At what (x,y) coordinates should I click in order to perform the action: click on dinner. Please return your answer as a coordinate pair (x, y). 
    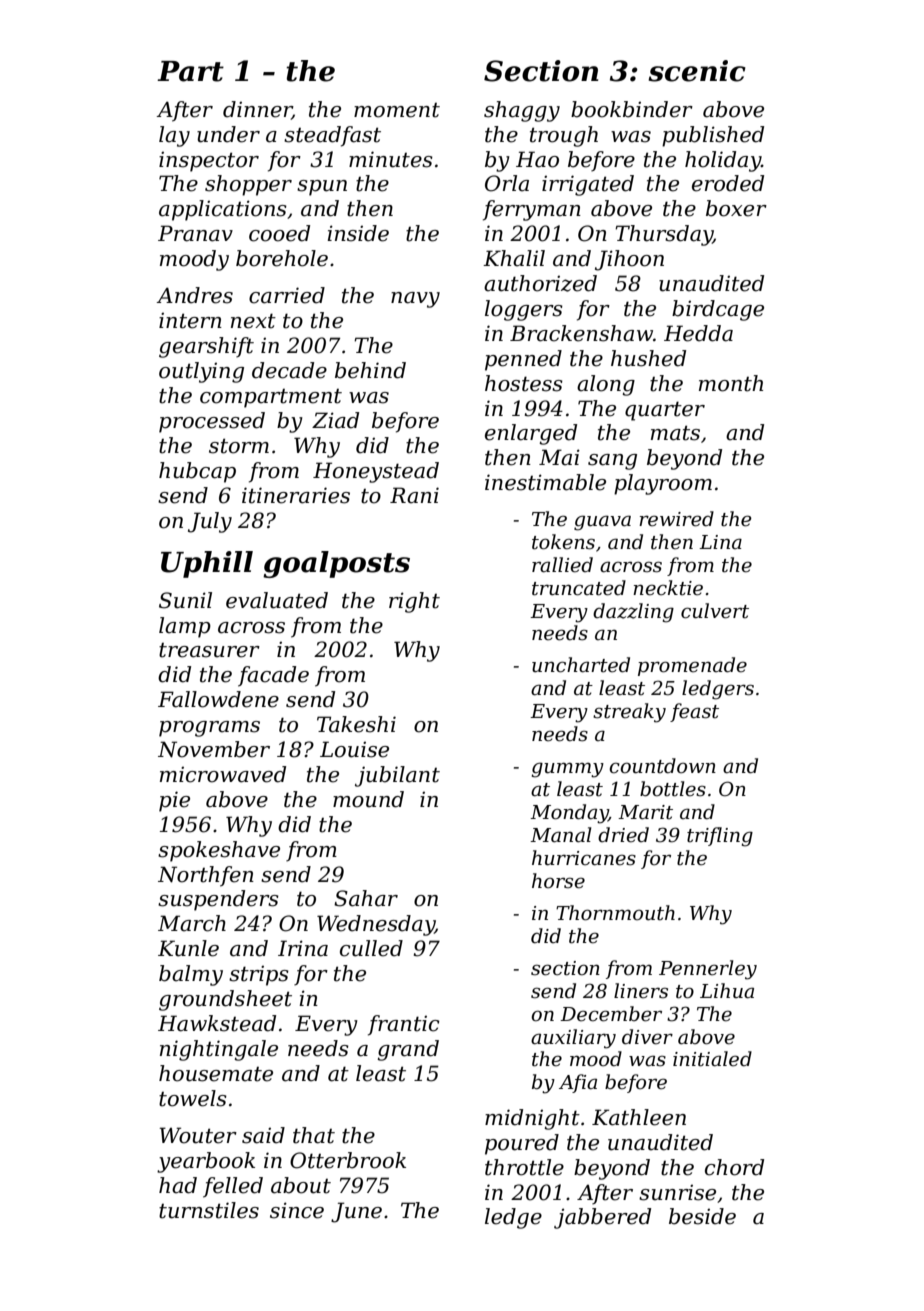
    Looking at the image, I should click on (257, 110).
